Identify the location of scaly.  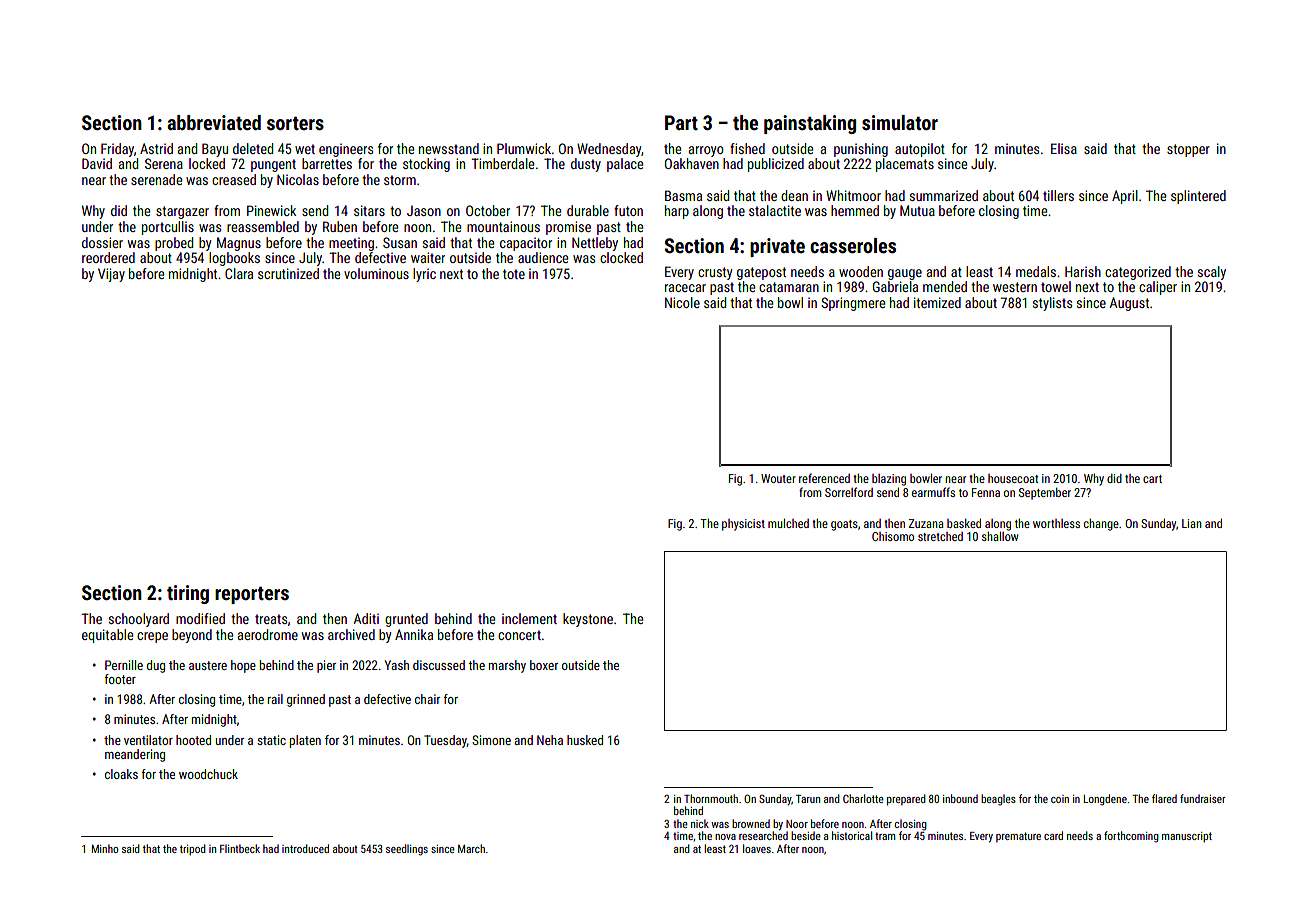
(1212, 273).
